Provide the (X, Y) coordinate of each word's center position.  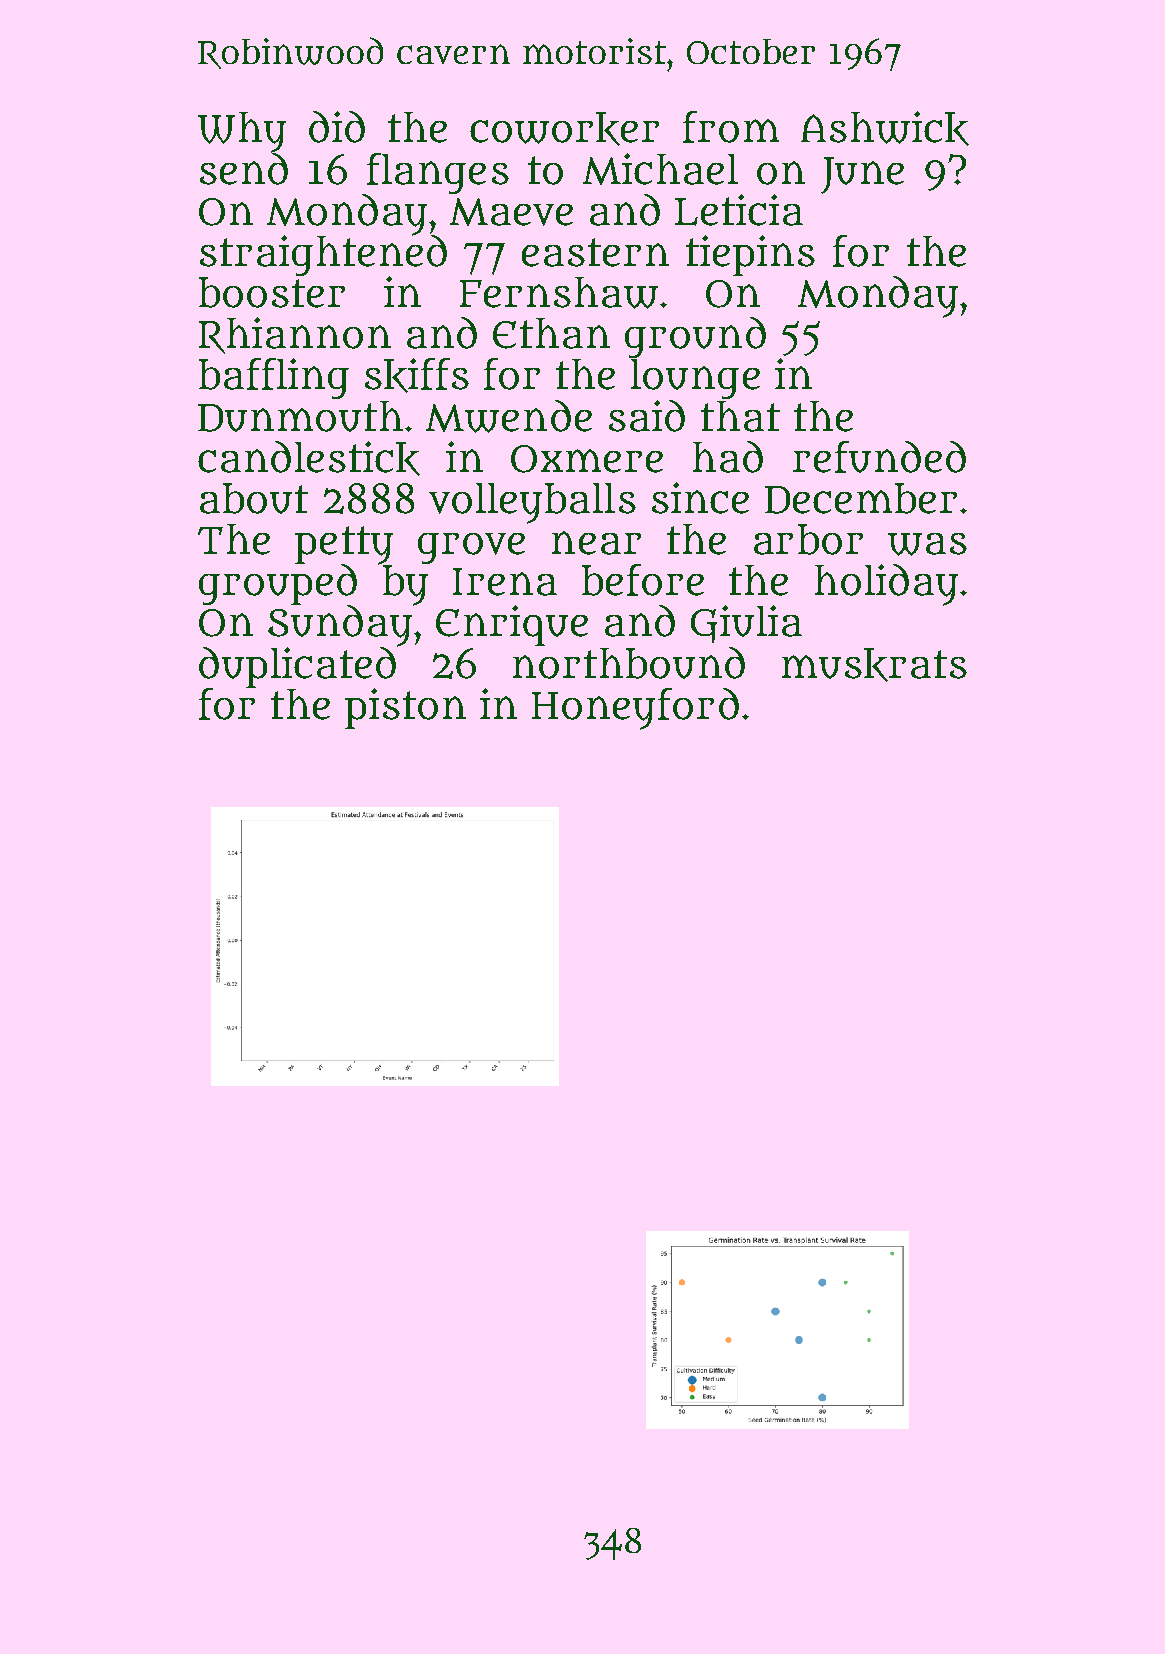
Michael (660, 169)
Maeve (511, 212)
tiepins (750, 255)
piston (405, 708)
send (244, 168)
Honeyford (635, 709)
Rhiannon (295, 335)
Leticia (739, 210)
